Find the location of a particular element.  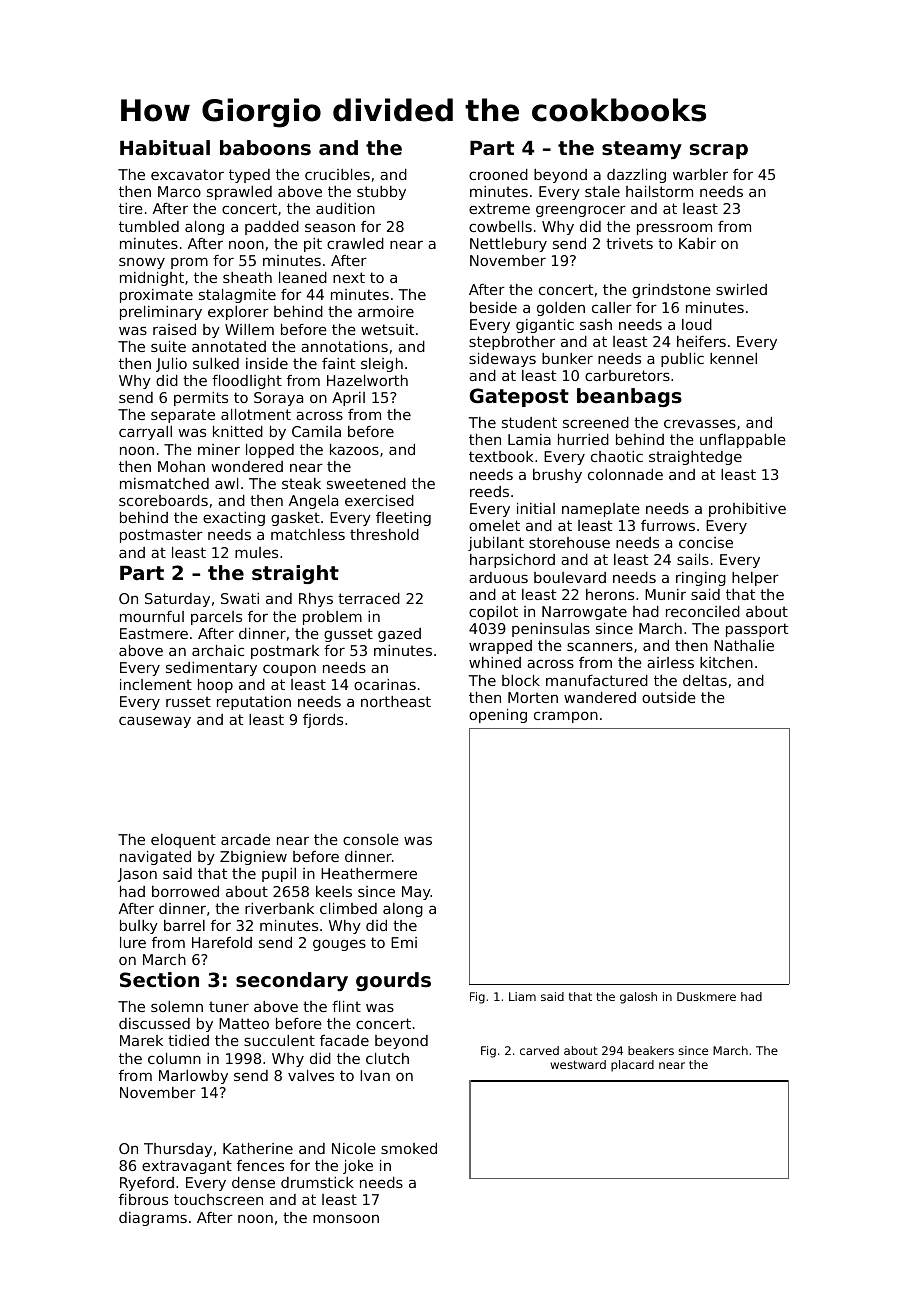

monsoon is located at coordinates (346, 1218).
